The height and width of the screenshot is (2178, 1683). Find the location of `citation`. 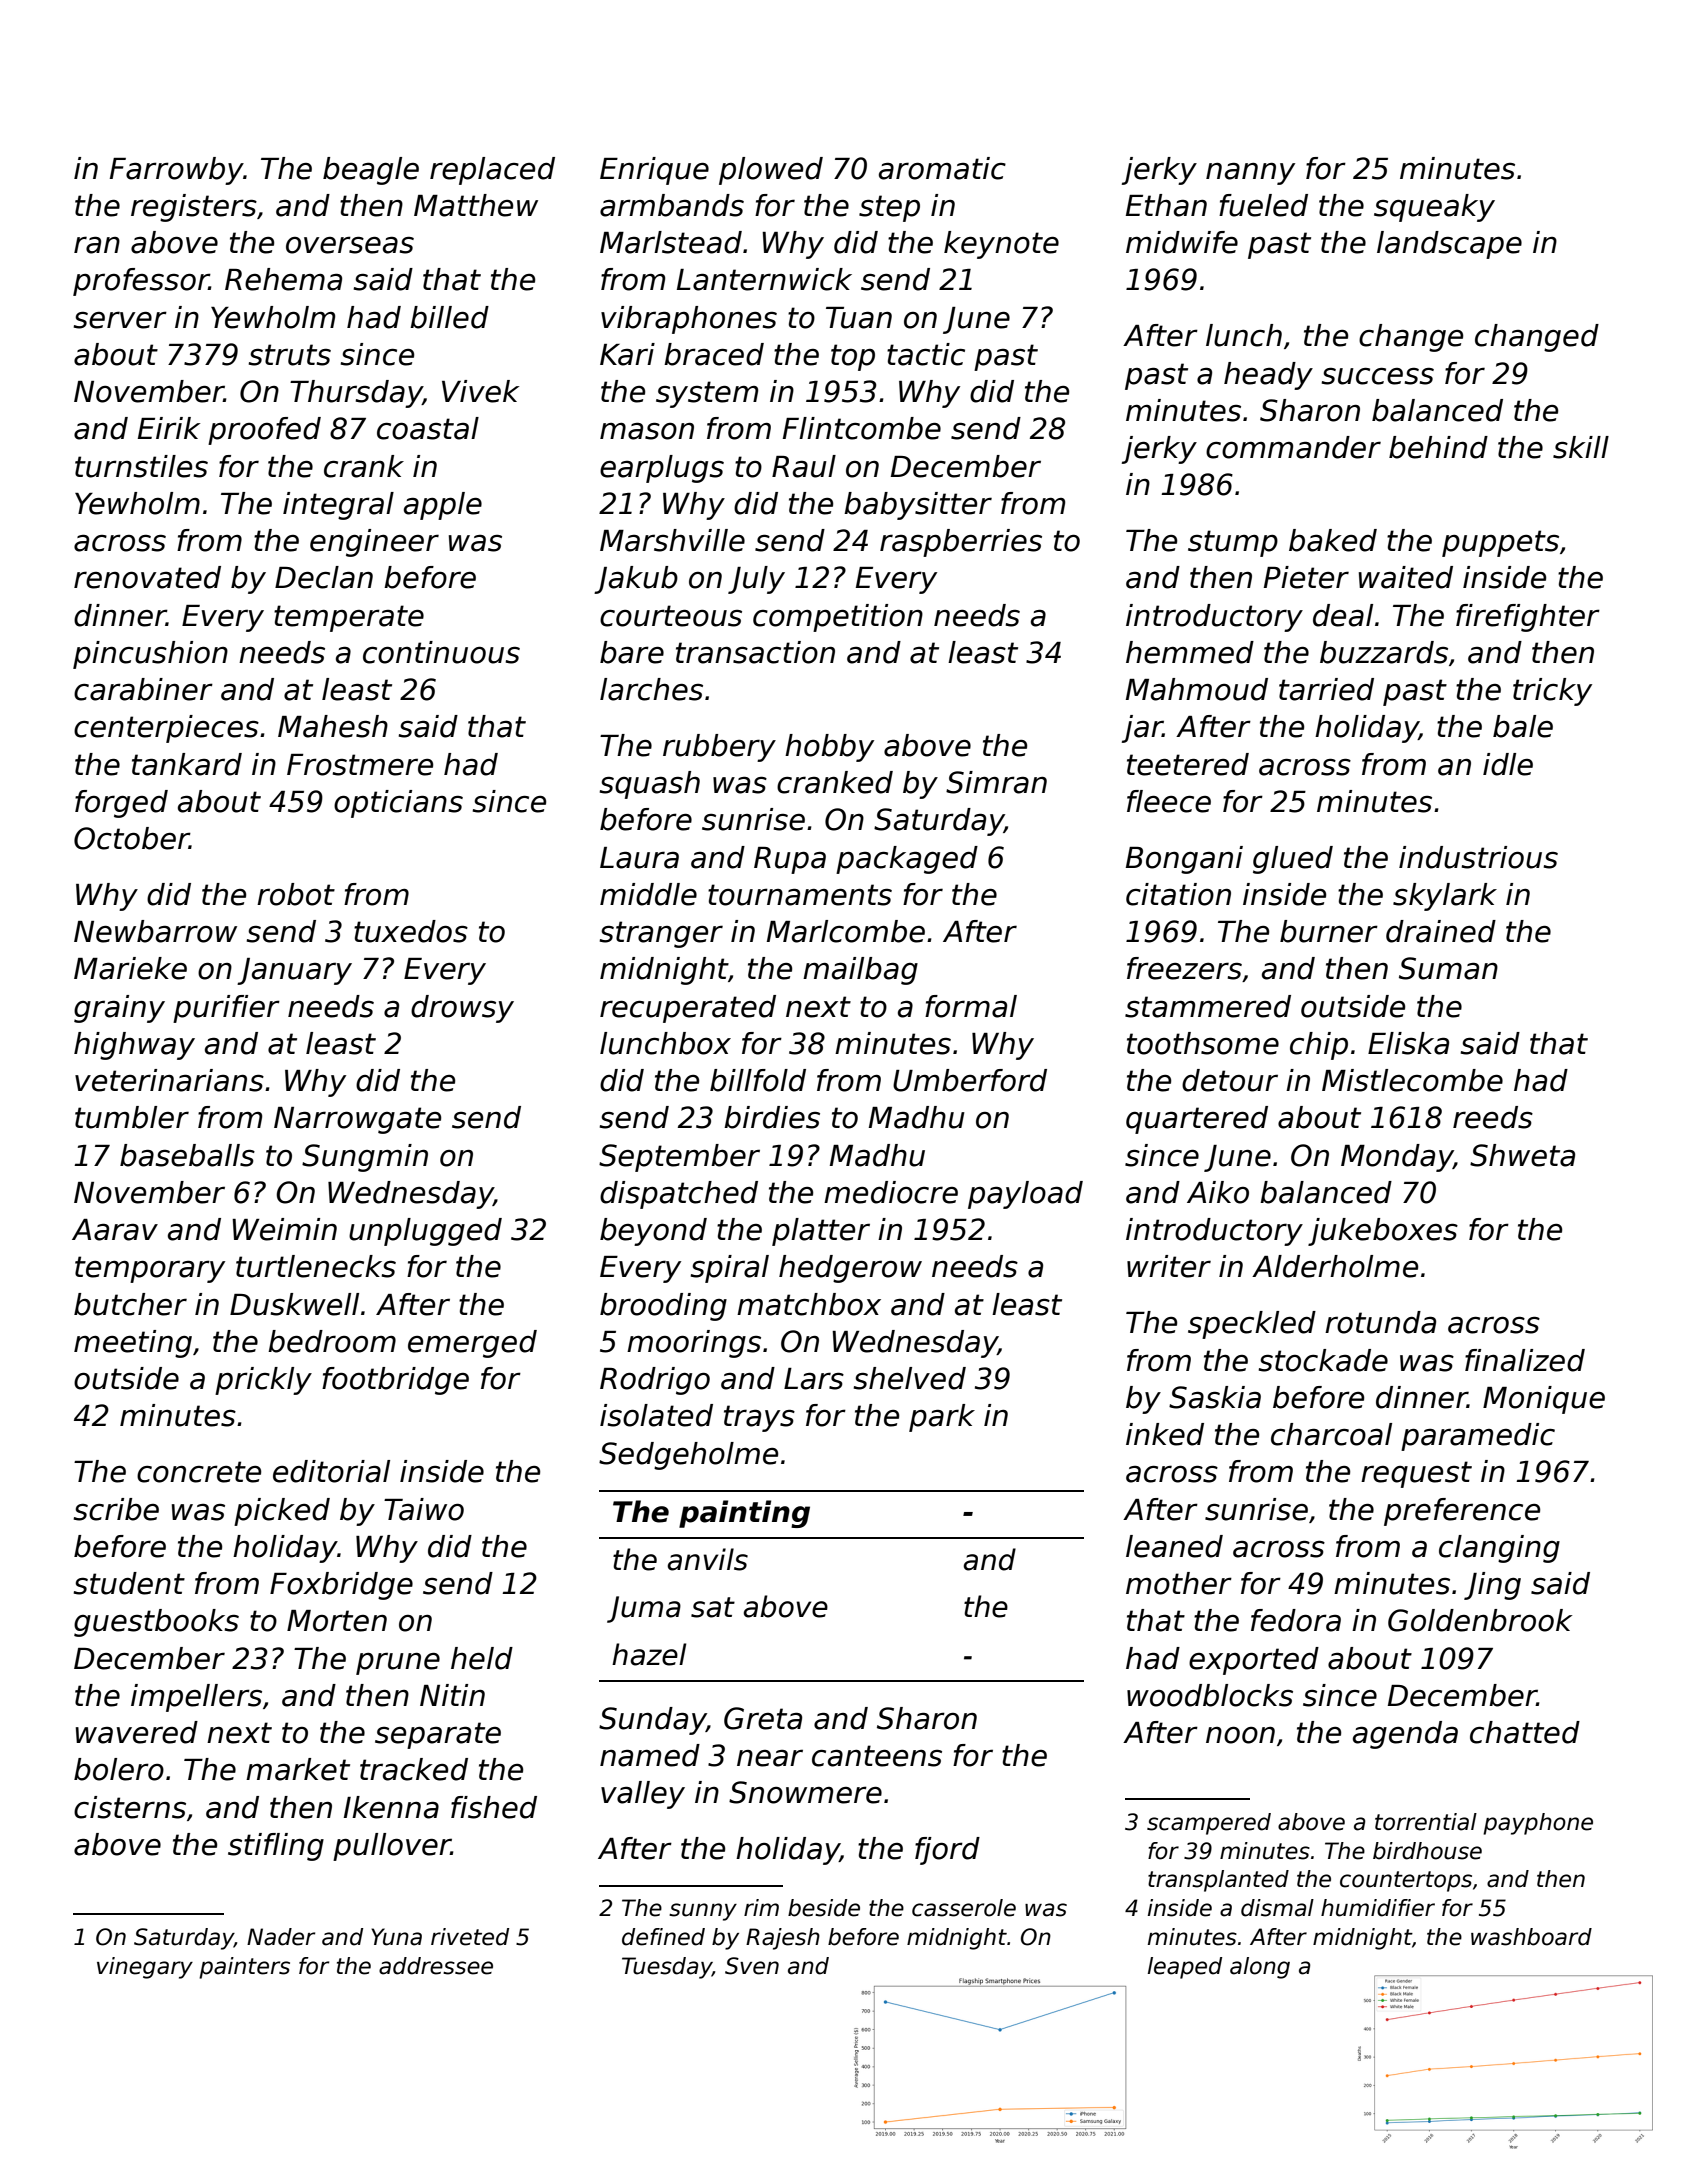

citation is located at coordinates (1178, 894).
